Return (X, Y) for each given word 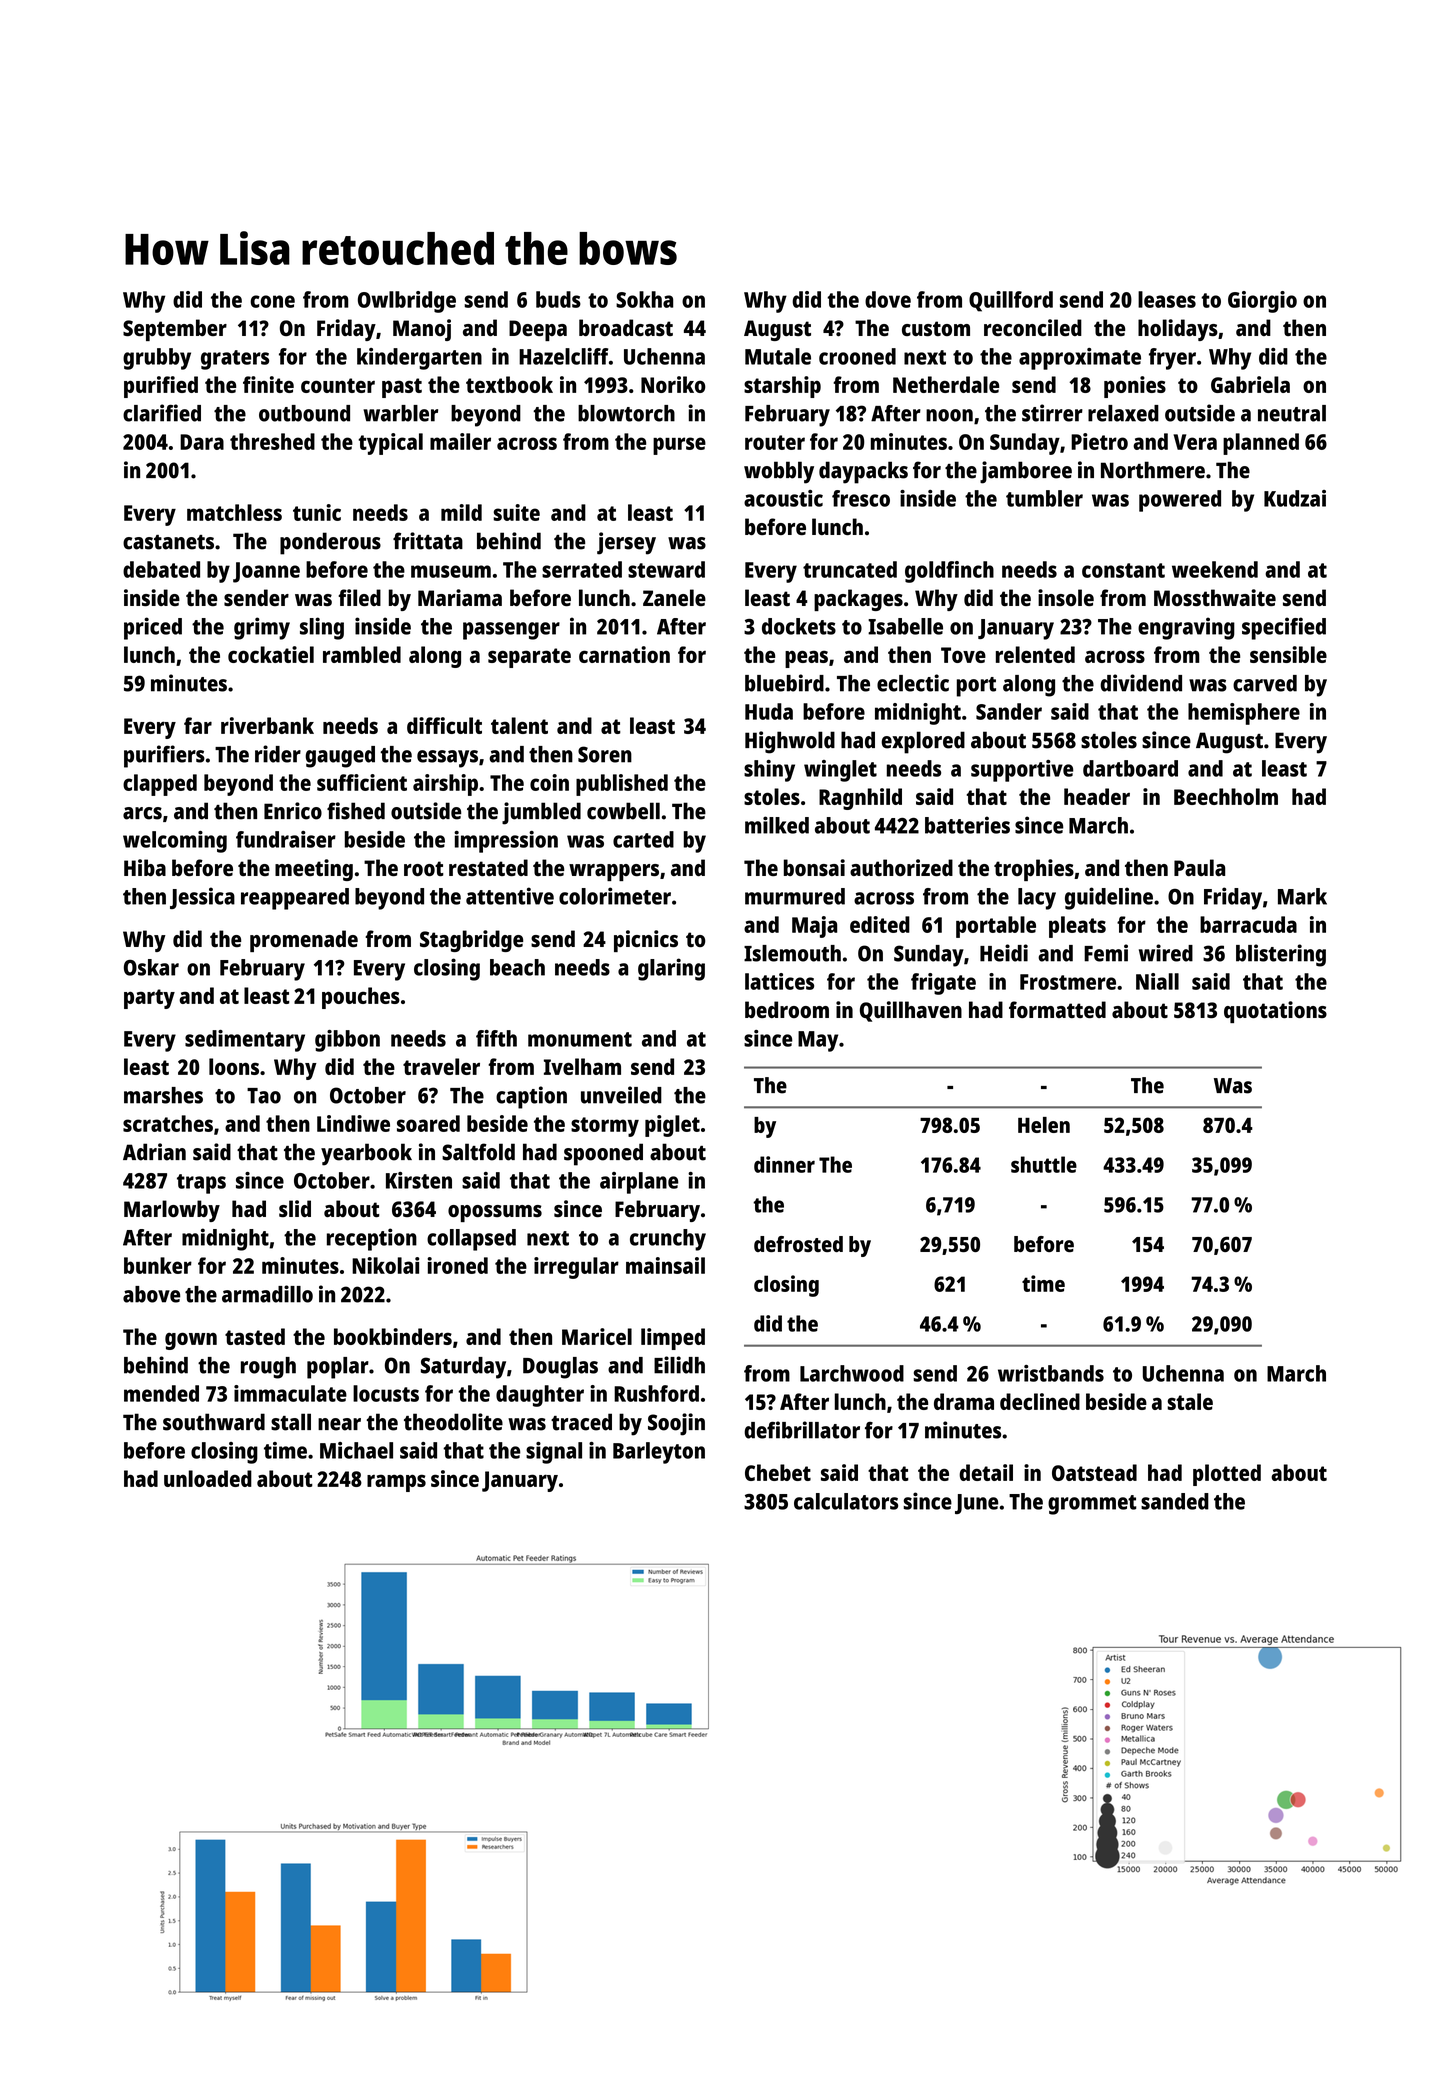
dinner (784, 1164)
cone (272, 301)
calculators (846, 1501)
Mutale (778, 356)
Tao (264, 1096)
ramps (396, 1483)
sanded (1175, 1501)
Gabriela (1250, 384)
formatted (1057, 1009)
